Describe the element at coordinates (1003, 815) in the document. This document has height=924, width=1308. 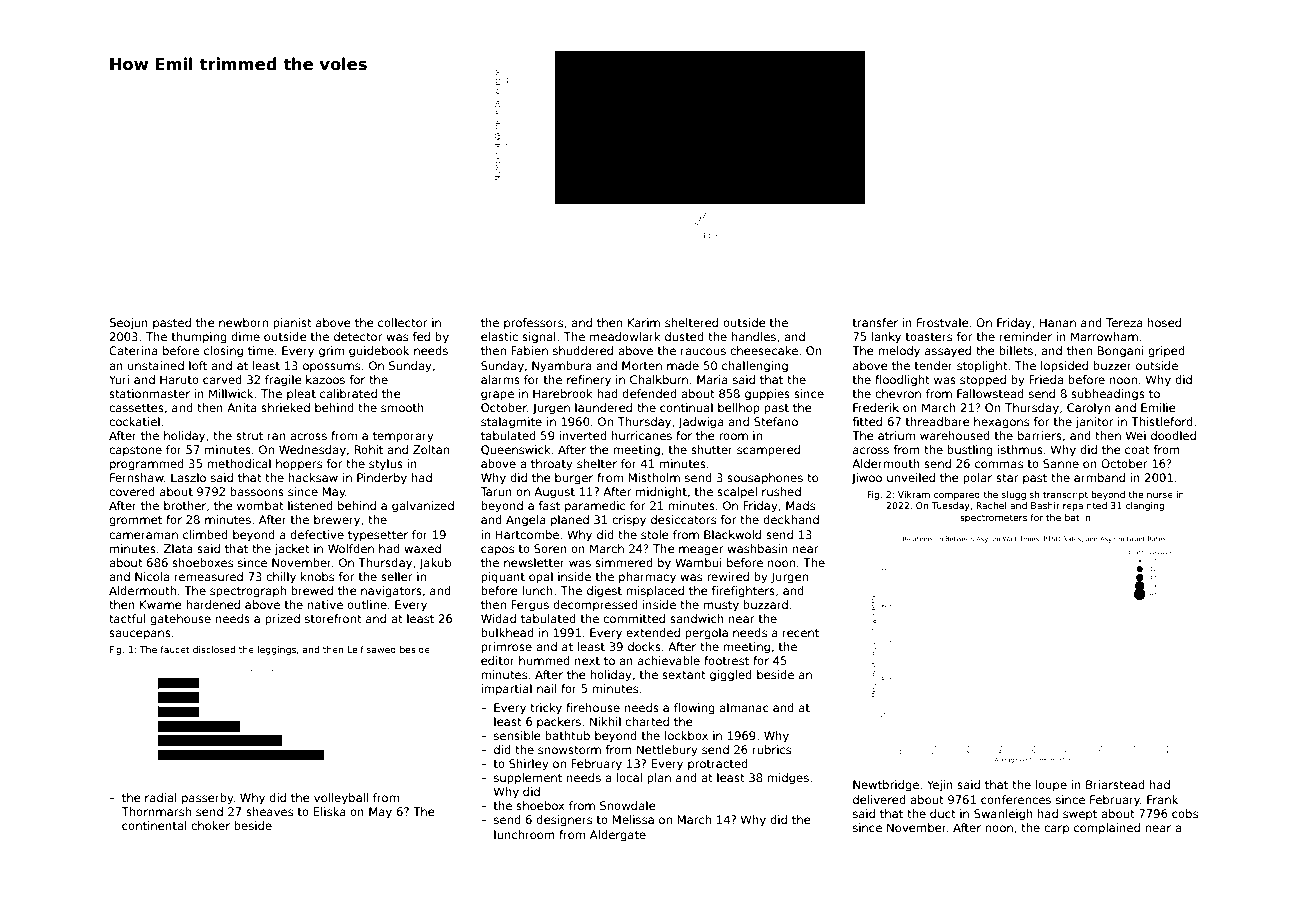
I see `Swanleigh` at that location.
